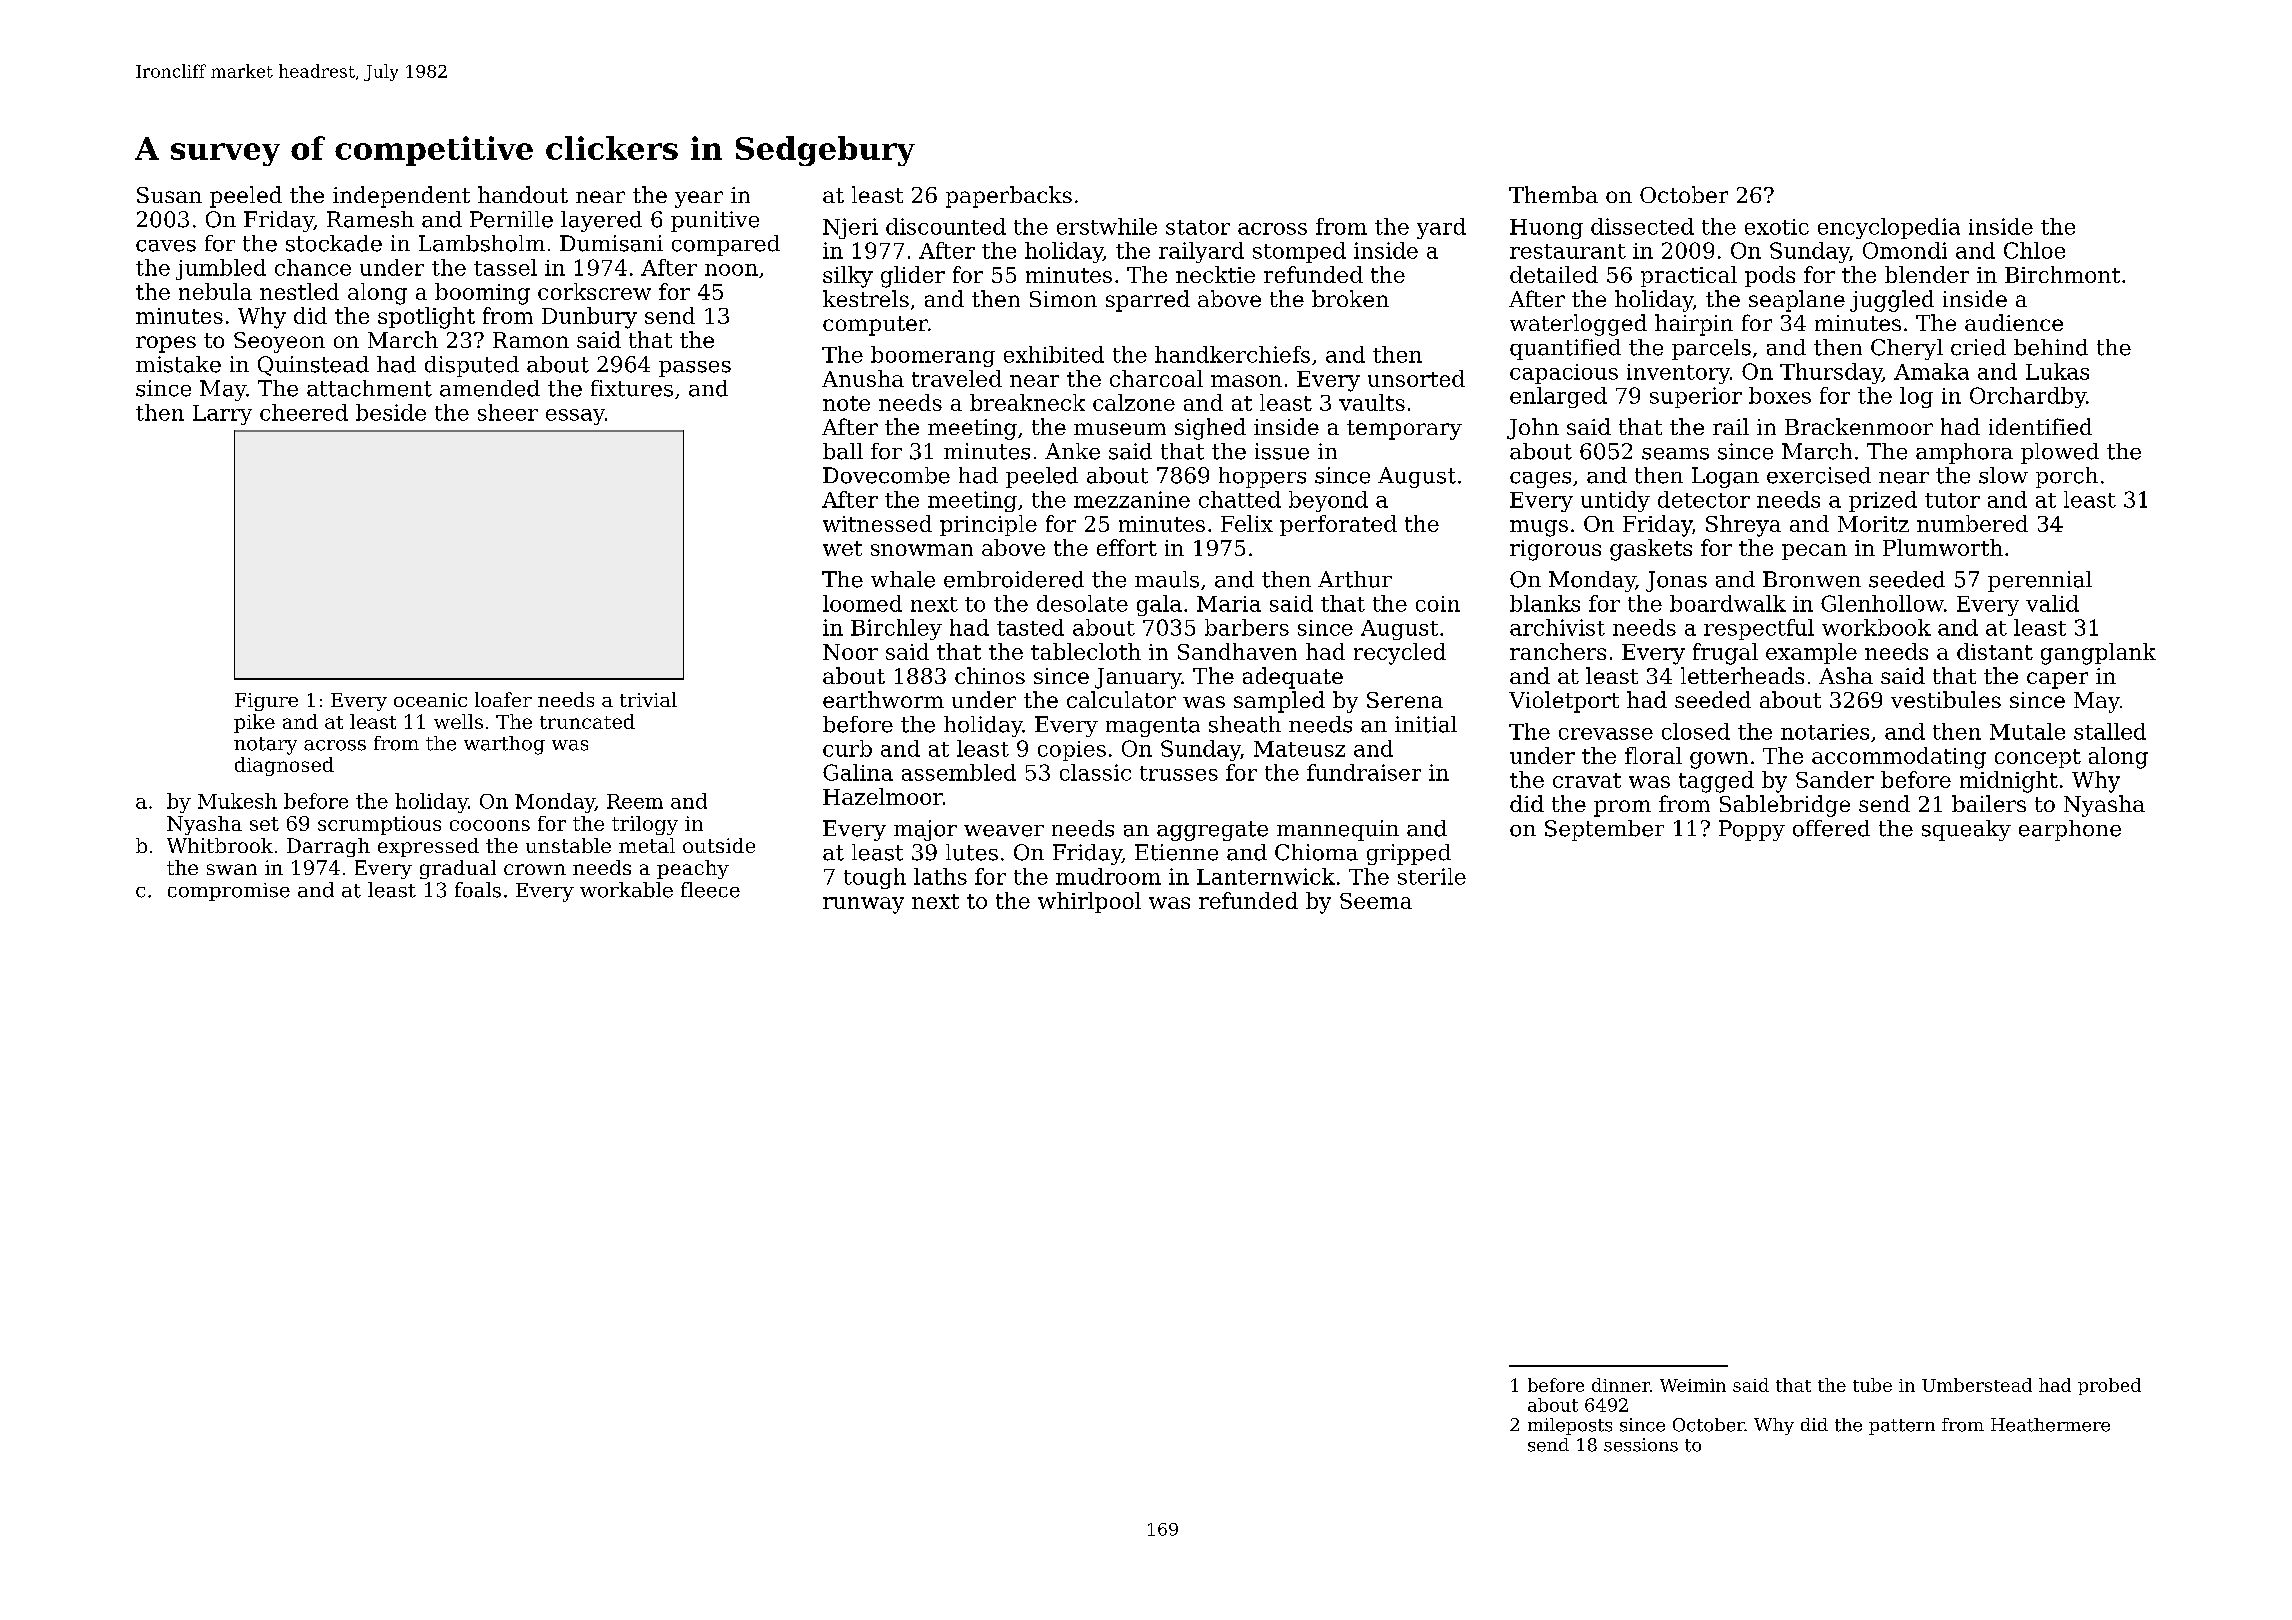 Image resolution: width=2292 pixels, height=1620 pixels. I want to click on computer, so click(875, 326).
